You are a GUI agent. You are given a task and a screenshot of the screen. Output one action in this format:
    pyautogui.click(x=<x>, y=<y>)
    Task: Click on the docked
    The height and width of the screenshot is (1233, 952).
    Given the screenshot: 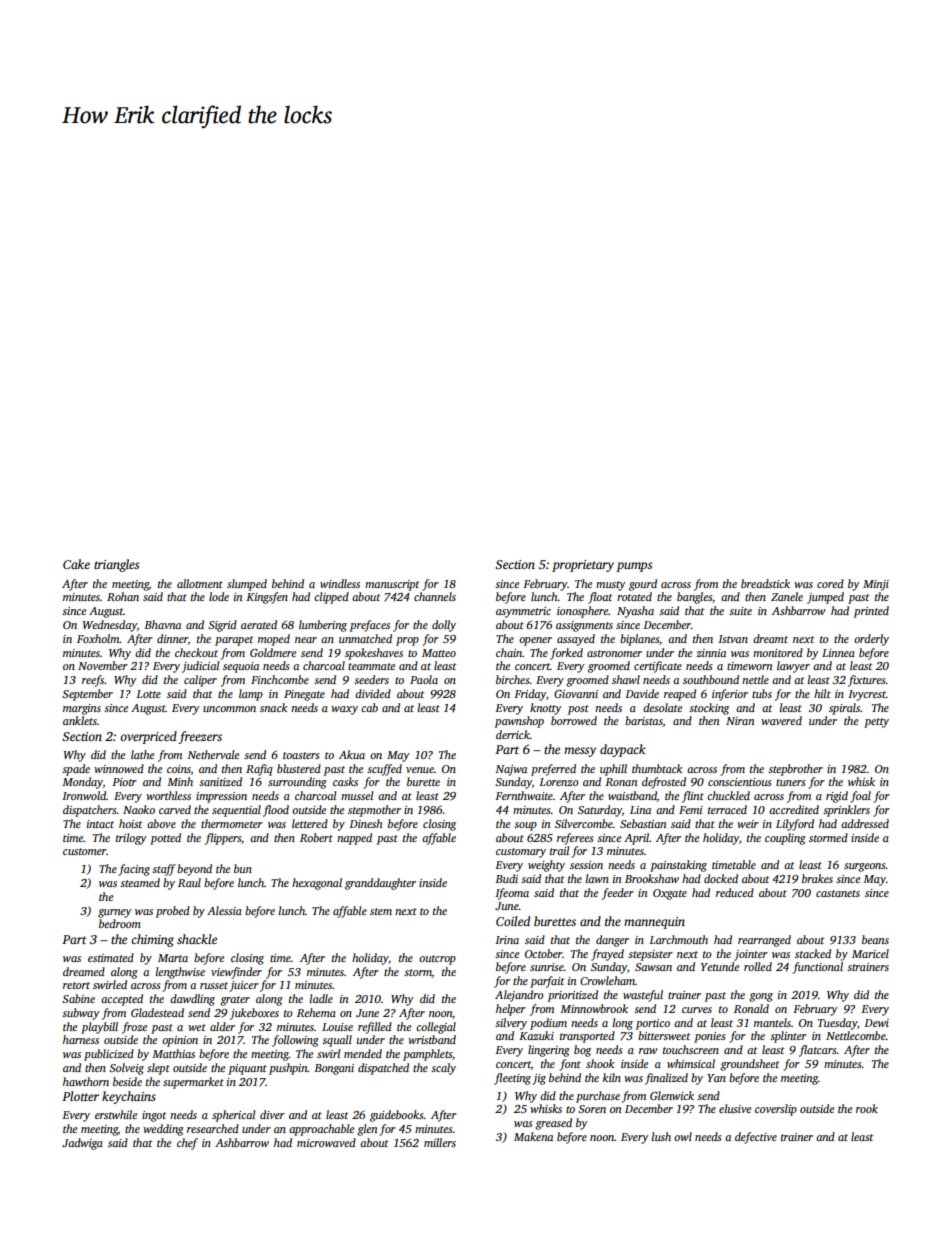 What is the action you would take?
    pyautogui.click(x=721, y=878)
